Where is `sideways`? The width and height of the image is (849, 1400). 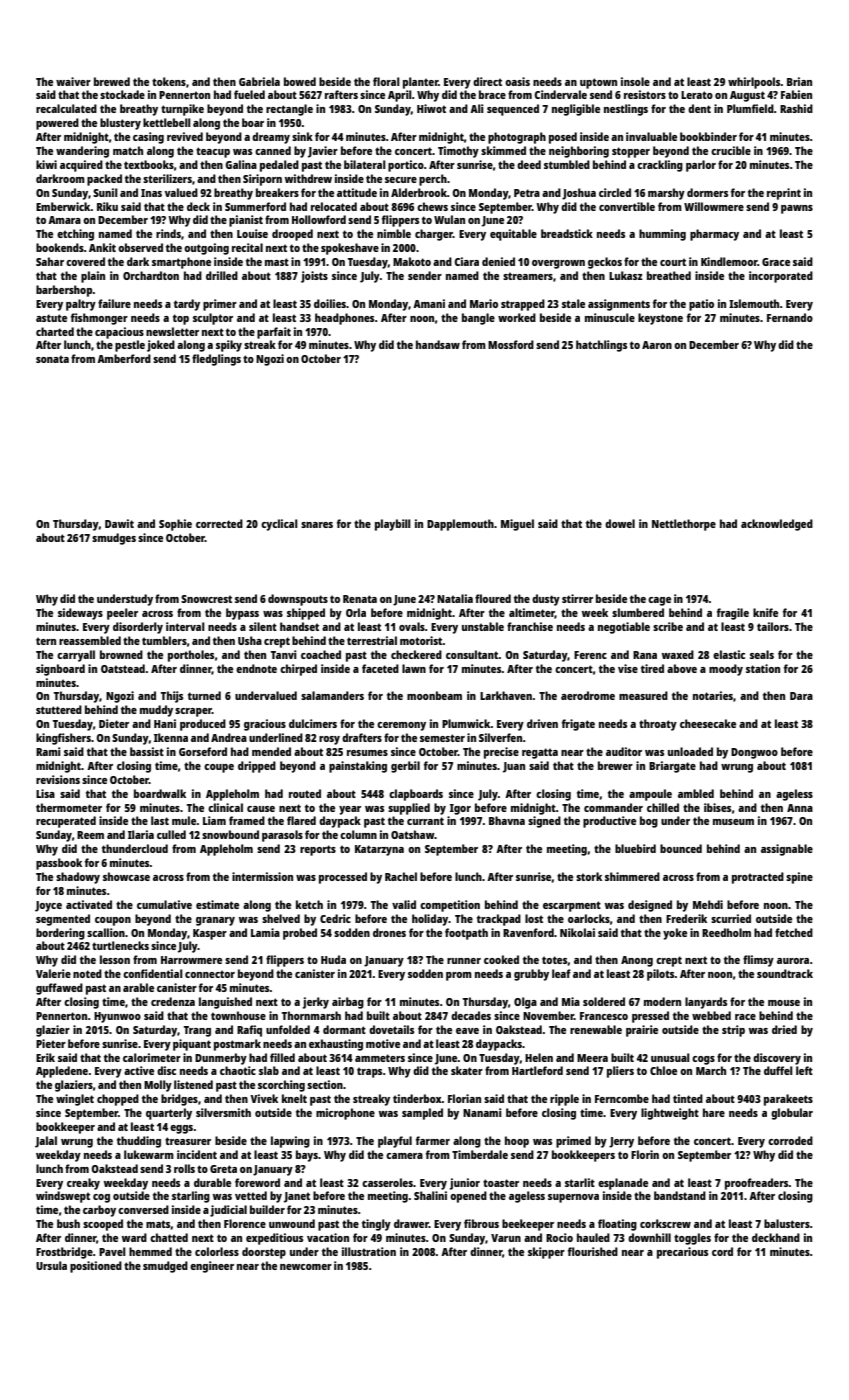
sideways is located at coordinates (80, 614).
